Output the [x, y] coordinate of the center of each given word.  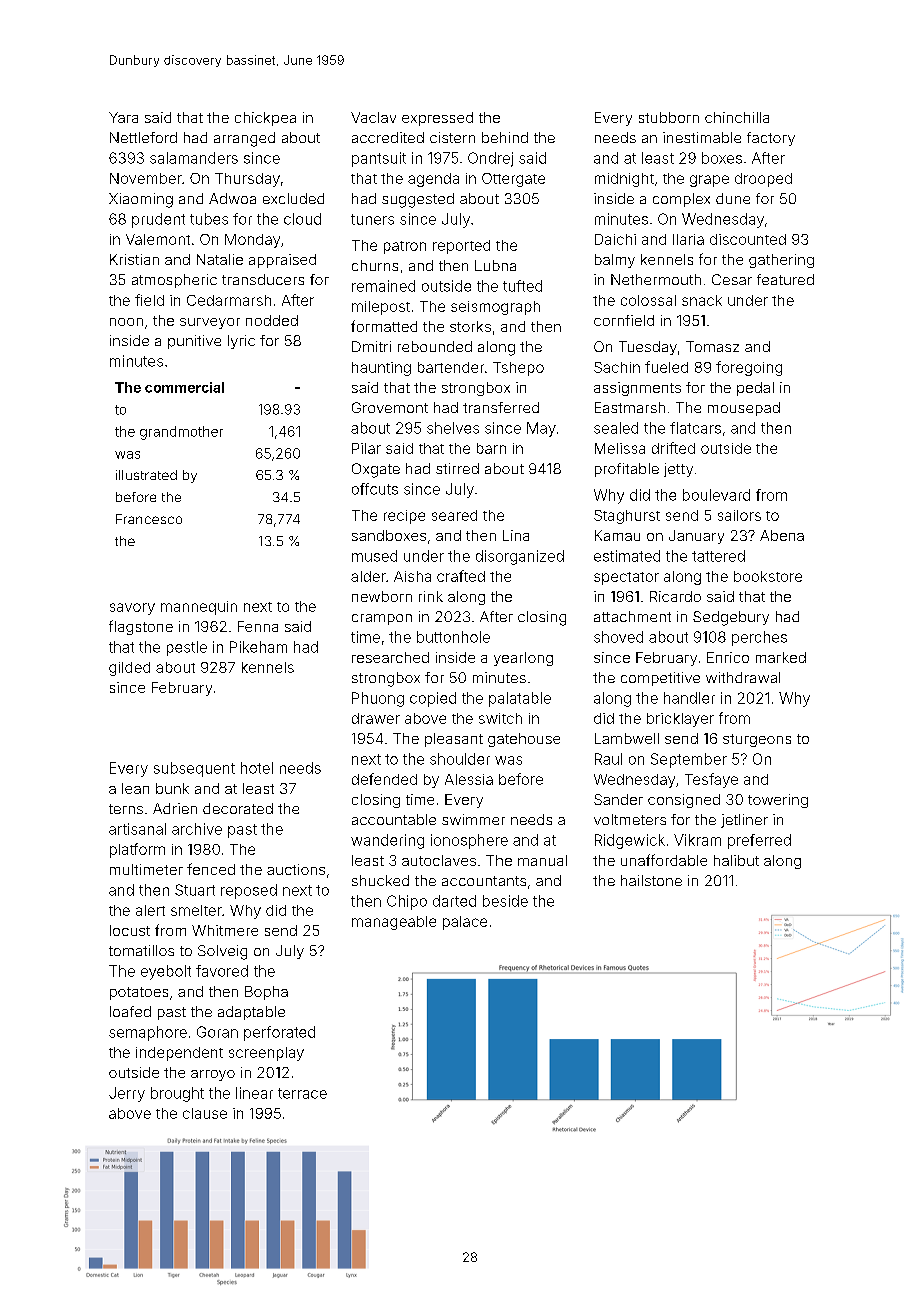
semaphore [148, 1033]
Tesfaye [711, 780]
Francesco [149, 519]
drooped [763, 180]
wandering [387, 841]
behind [505, 137]
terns [126, 809]
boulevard [716, 495]
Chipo [407, 902]
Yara [123, 117]
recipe [404, 517]
